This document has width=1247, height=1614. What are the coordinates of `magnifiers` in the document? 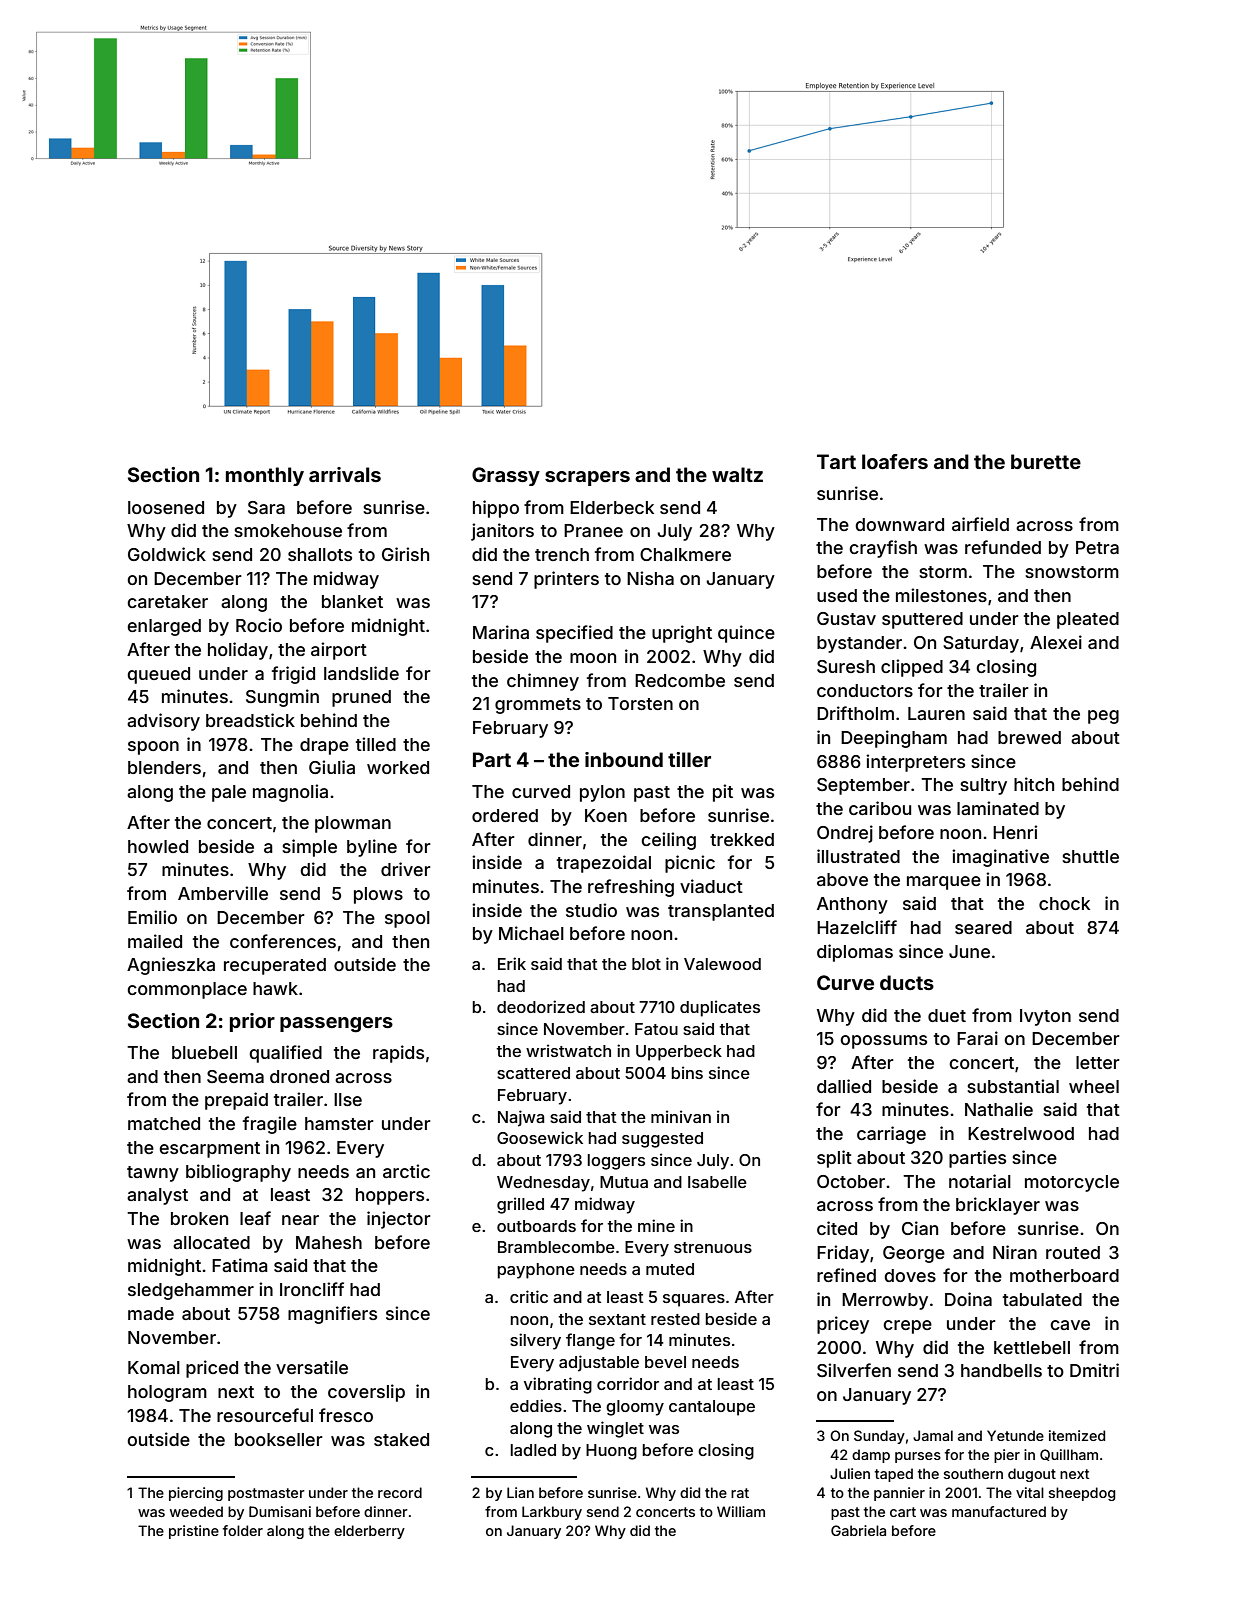 It's located at (332, 1315).
